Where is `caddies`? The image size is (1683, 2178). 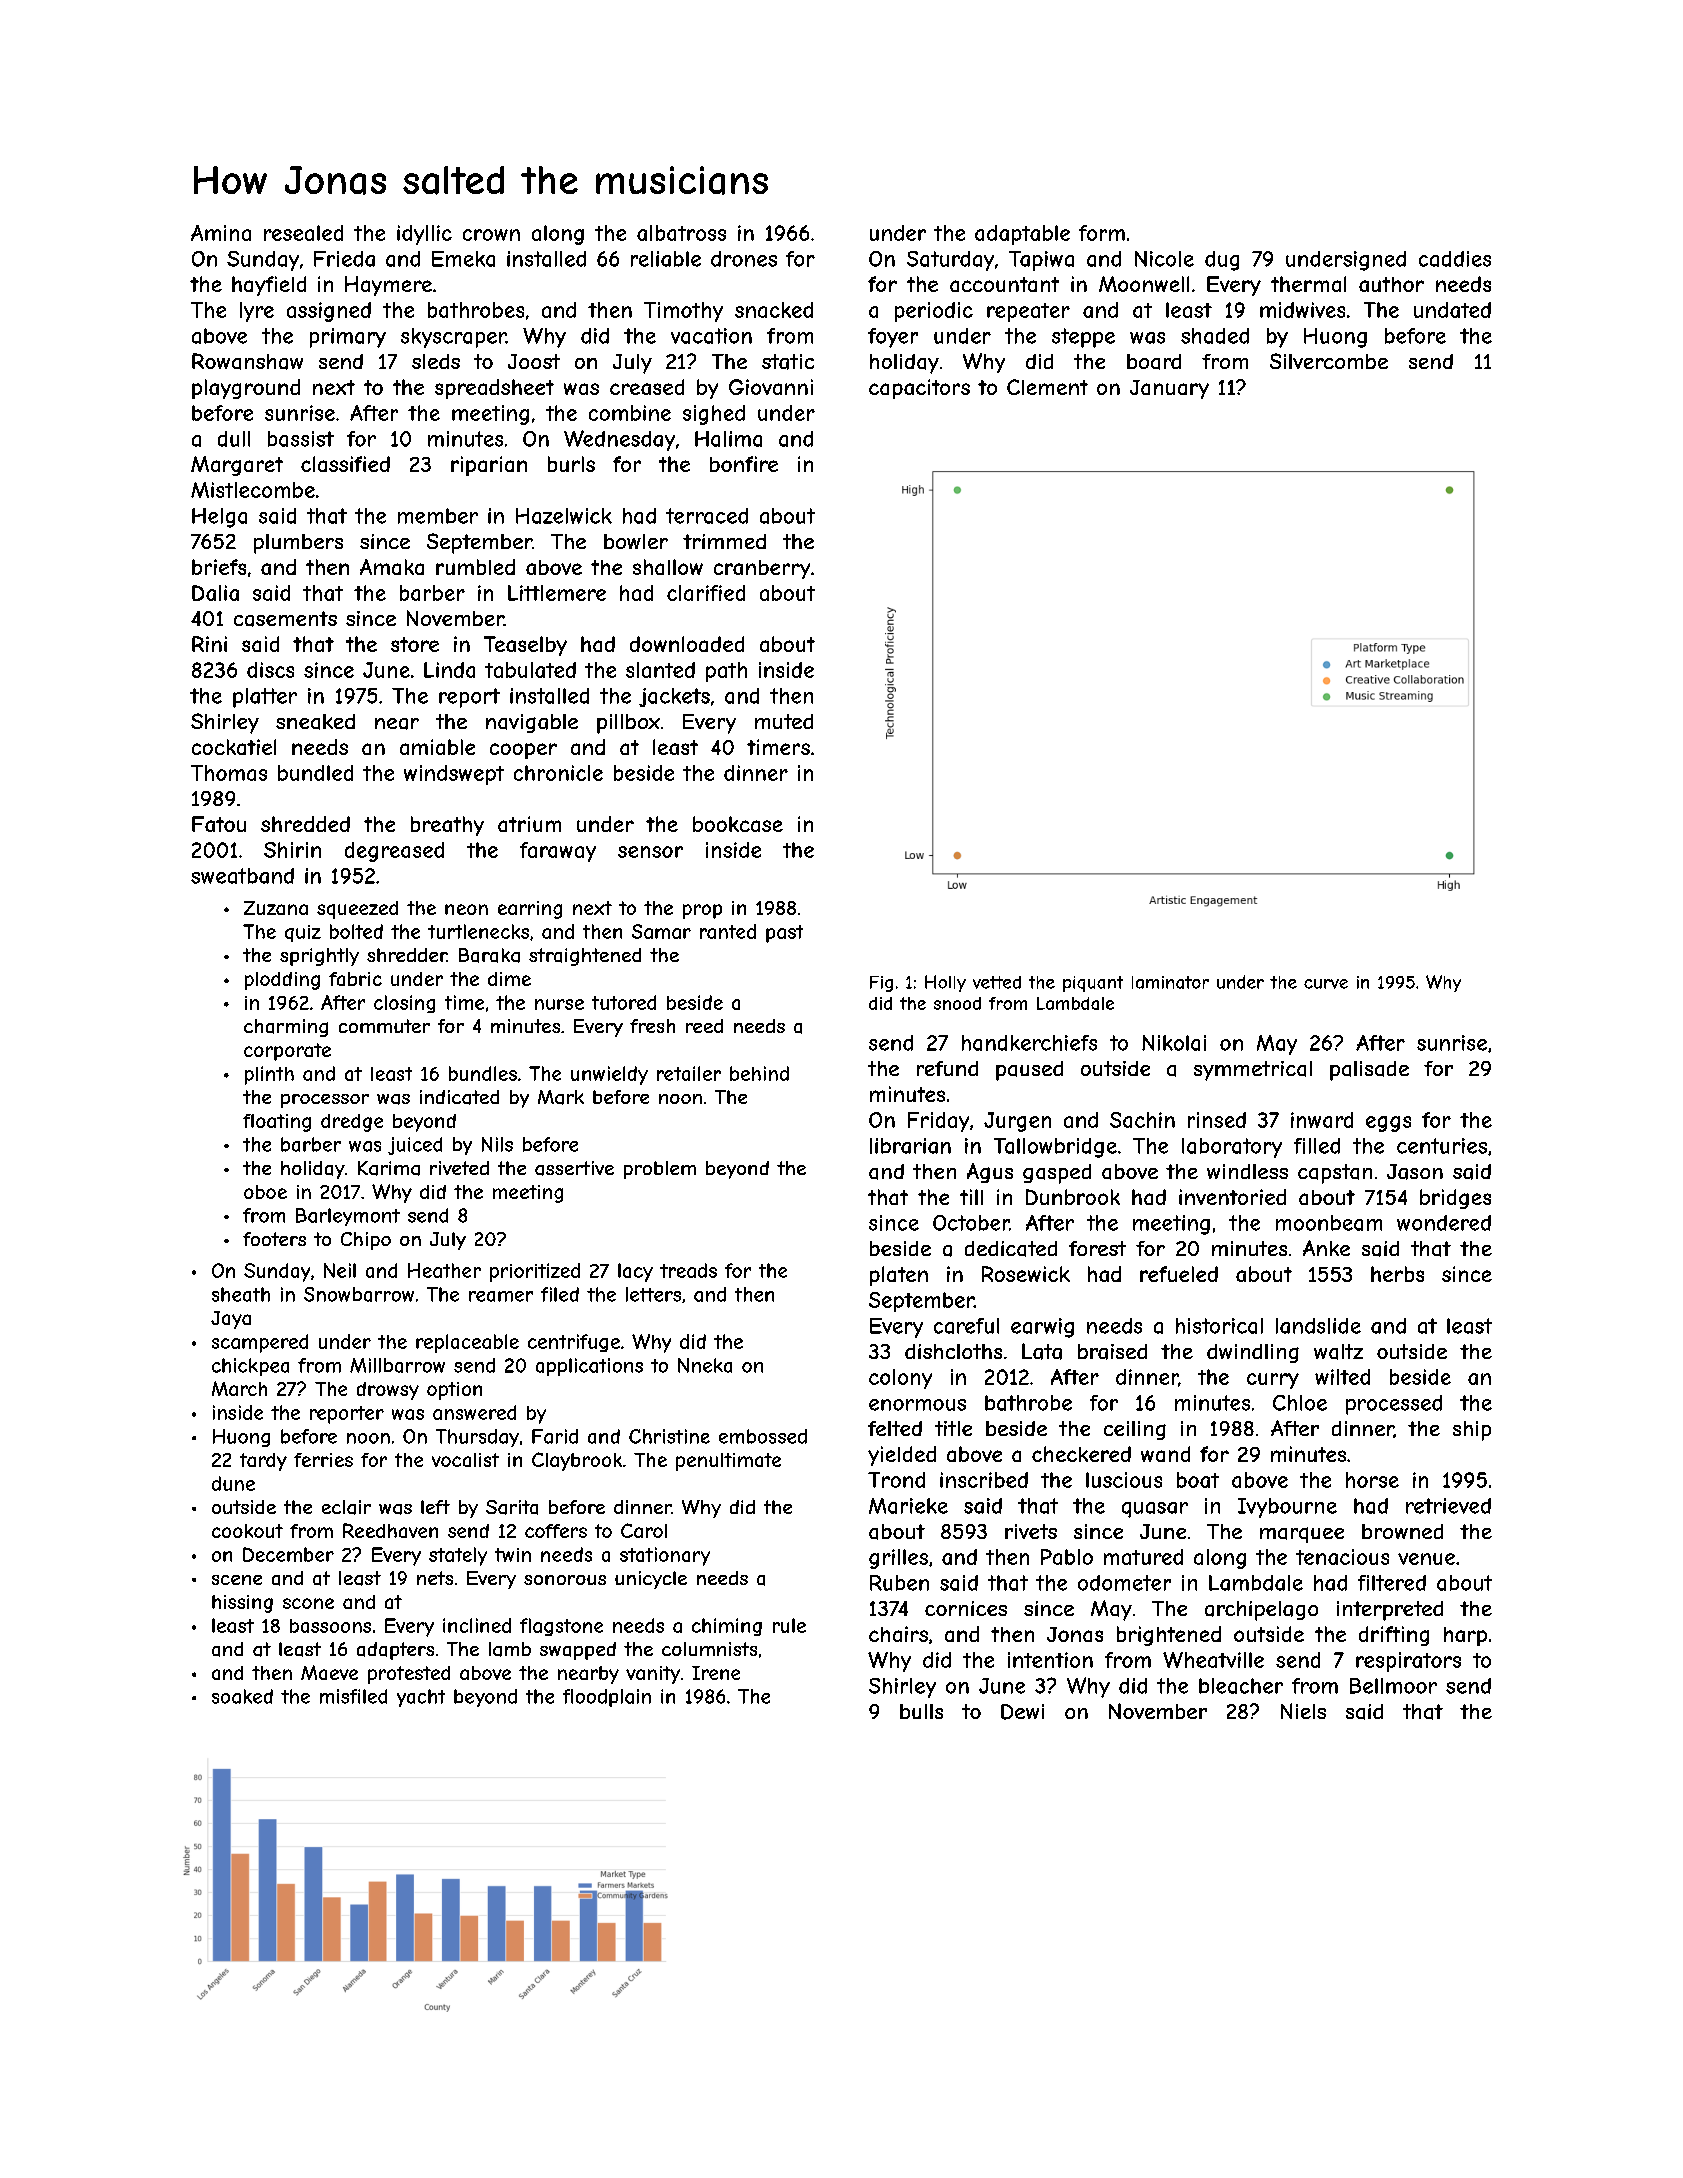 caddies is located at coordinates (1455, 259).
